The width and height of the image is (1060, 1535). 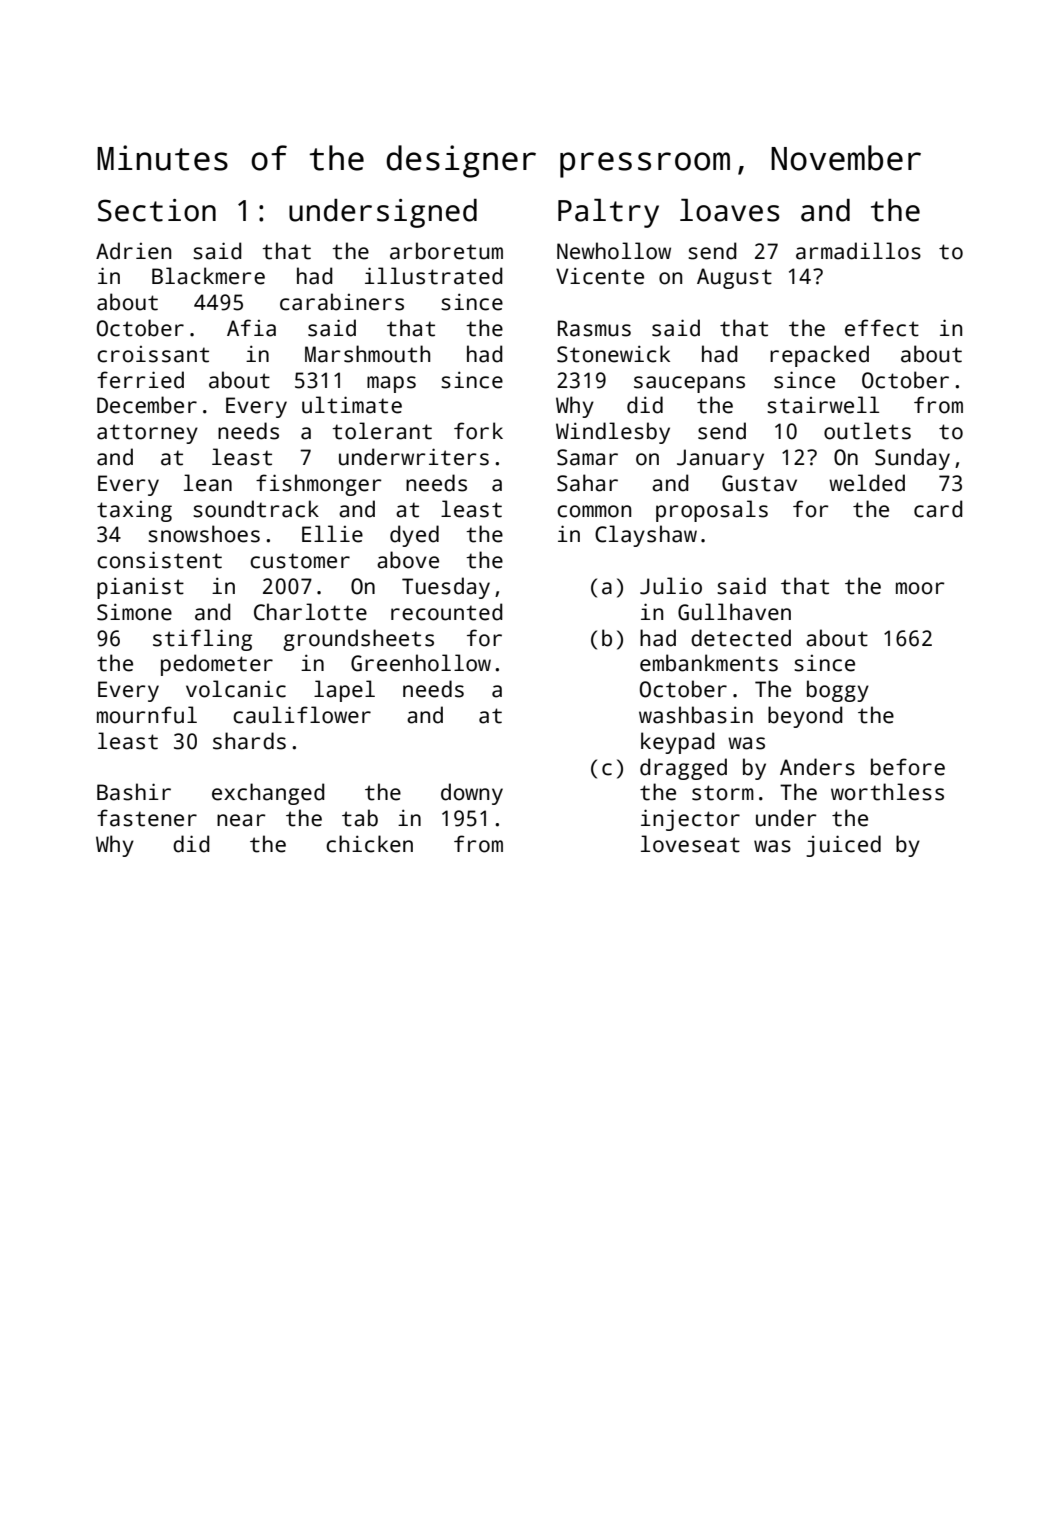 What do you see at coordinates (414, 536) in the image?
I see `dyed` at bounding box center [414, 536].
